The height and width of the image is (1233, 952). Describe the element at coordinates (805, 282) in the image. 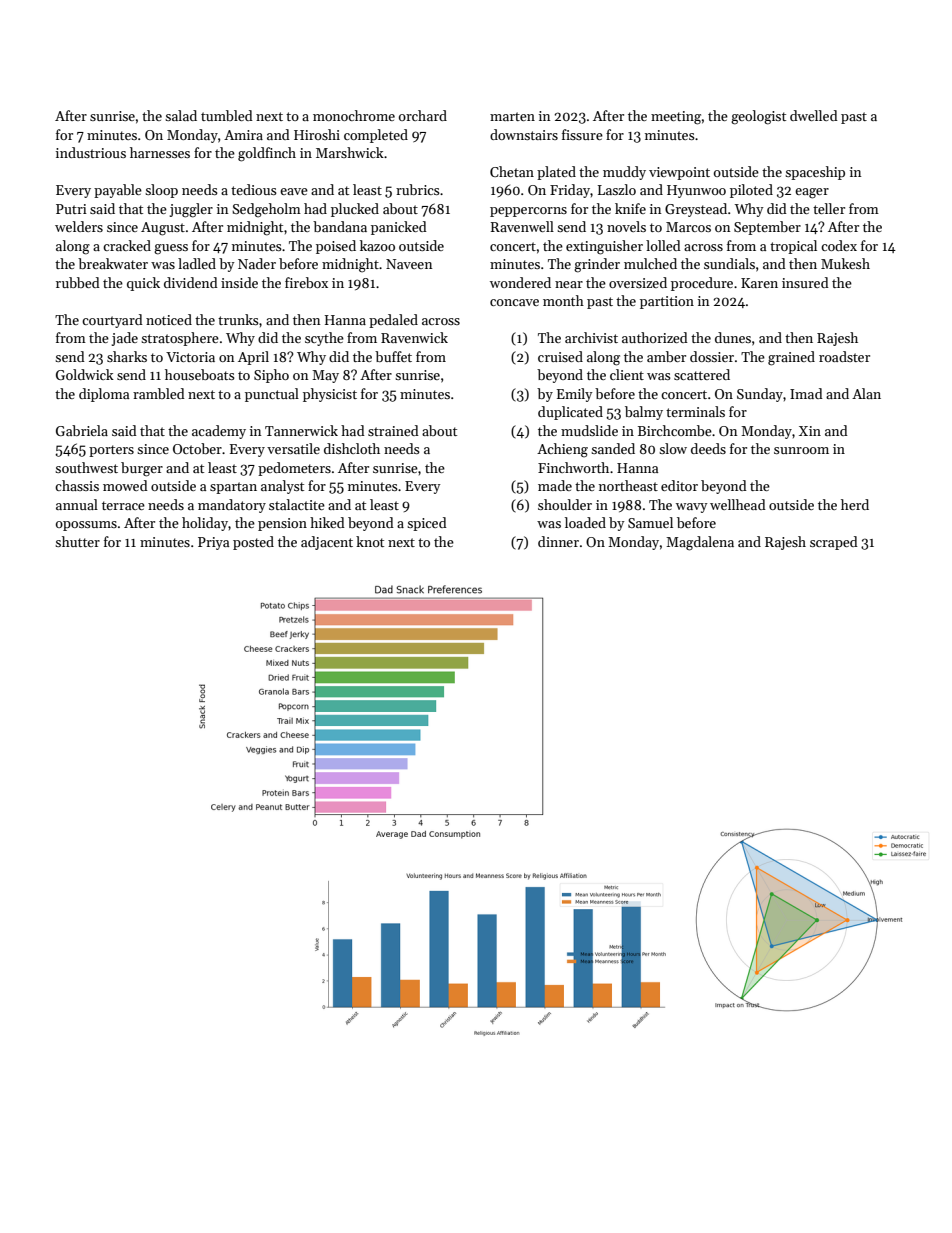

I see `insured` at that location.
